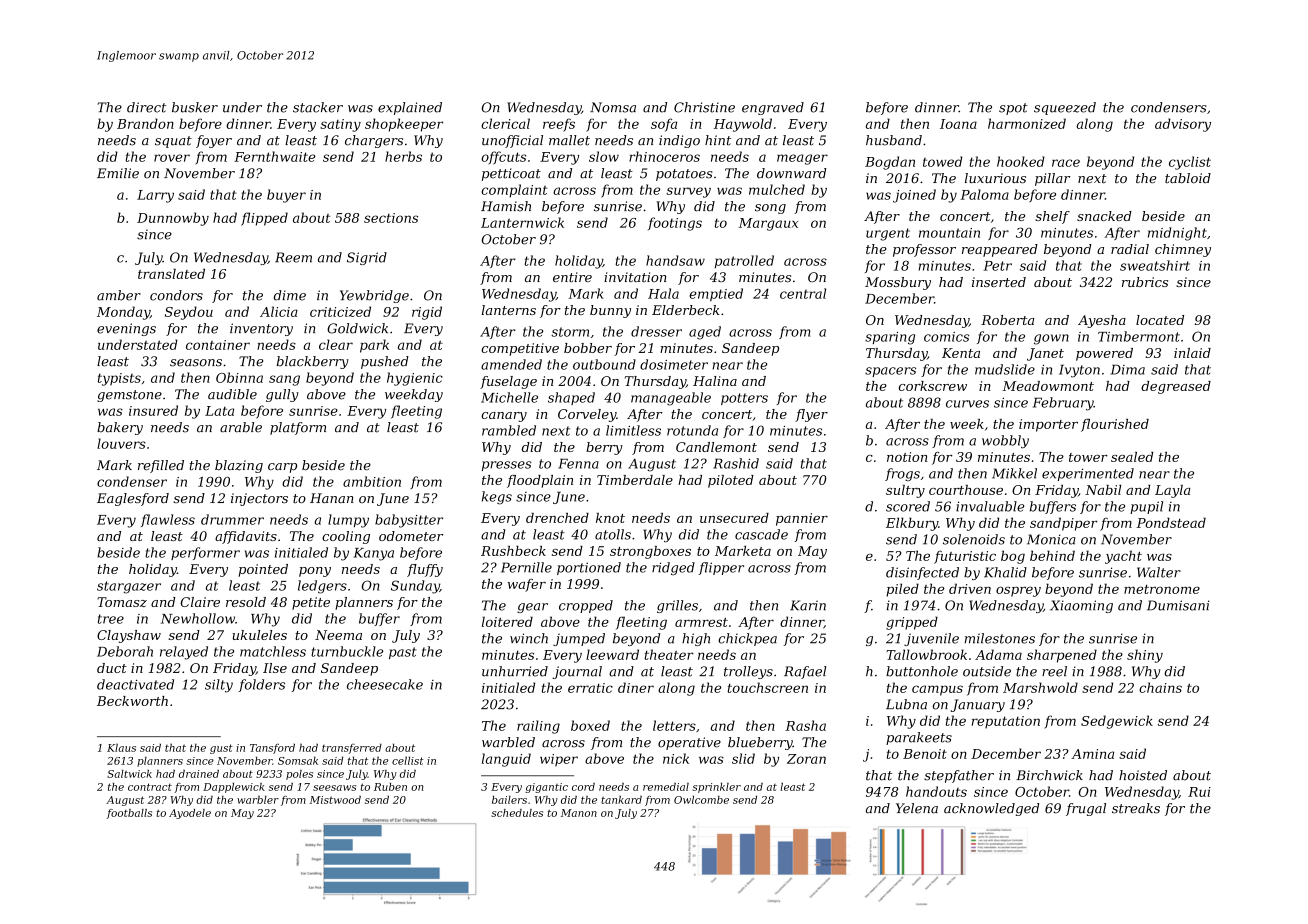 Image resolution: width=1308 pixels, height=924 pixels. What do you see at coordinates (246, 602) in the screenshot?
I see `resold` at bounding box center [246, 602].
